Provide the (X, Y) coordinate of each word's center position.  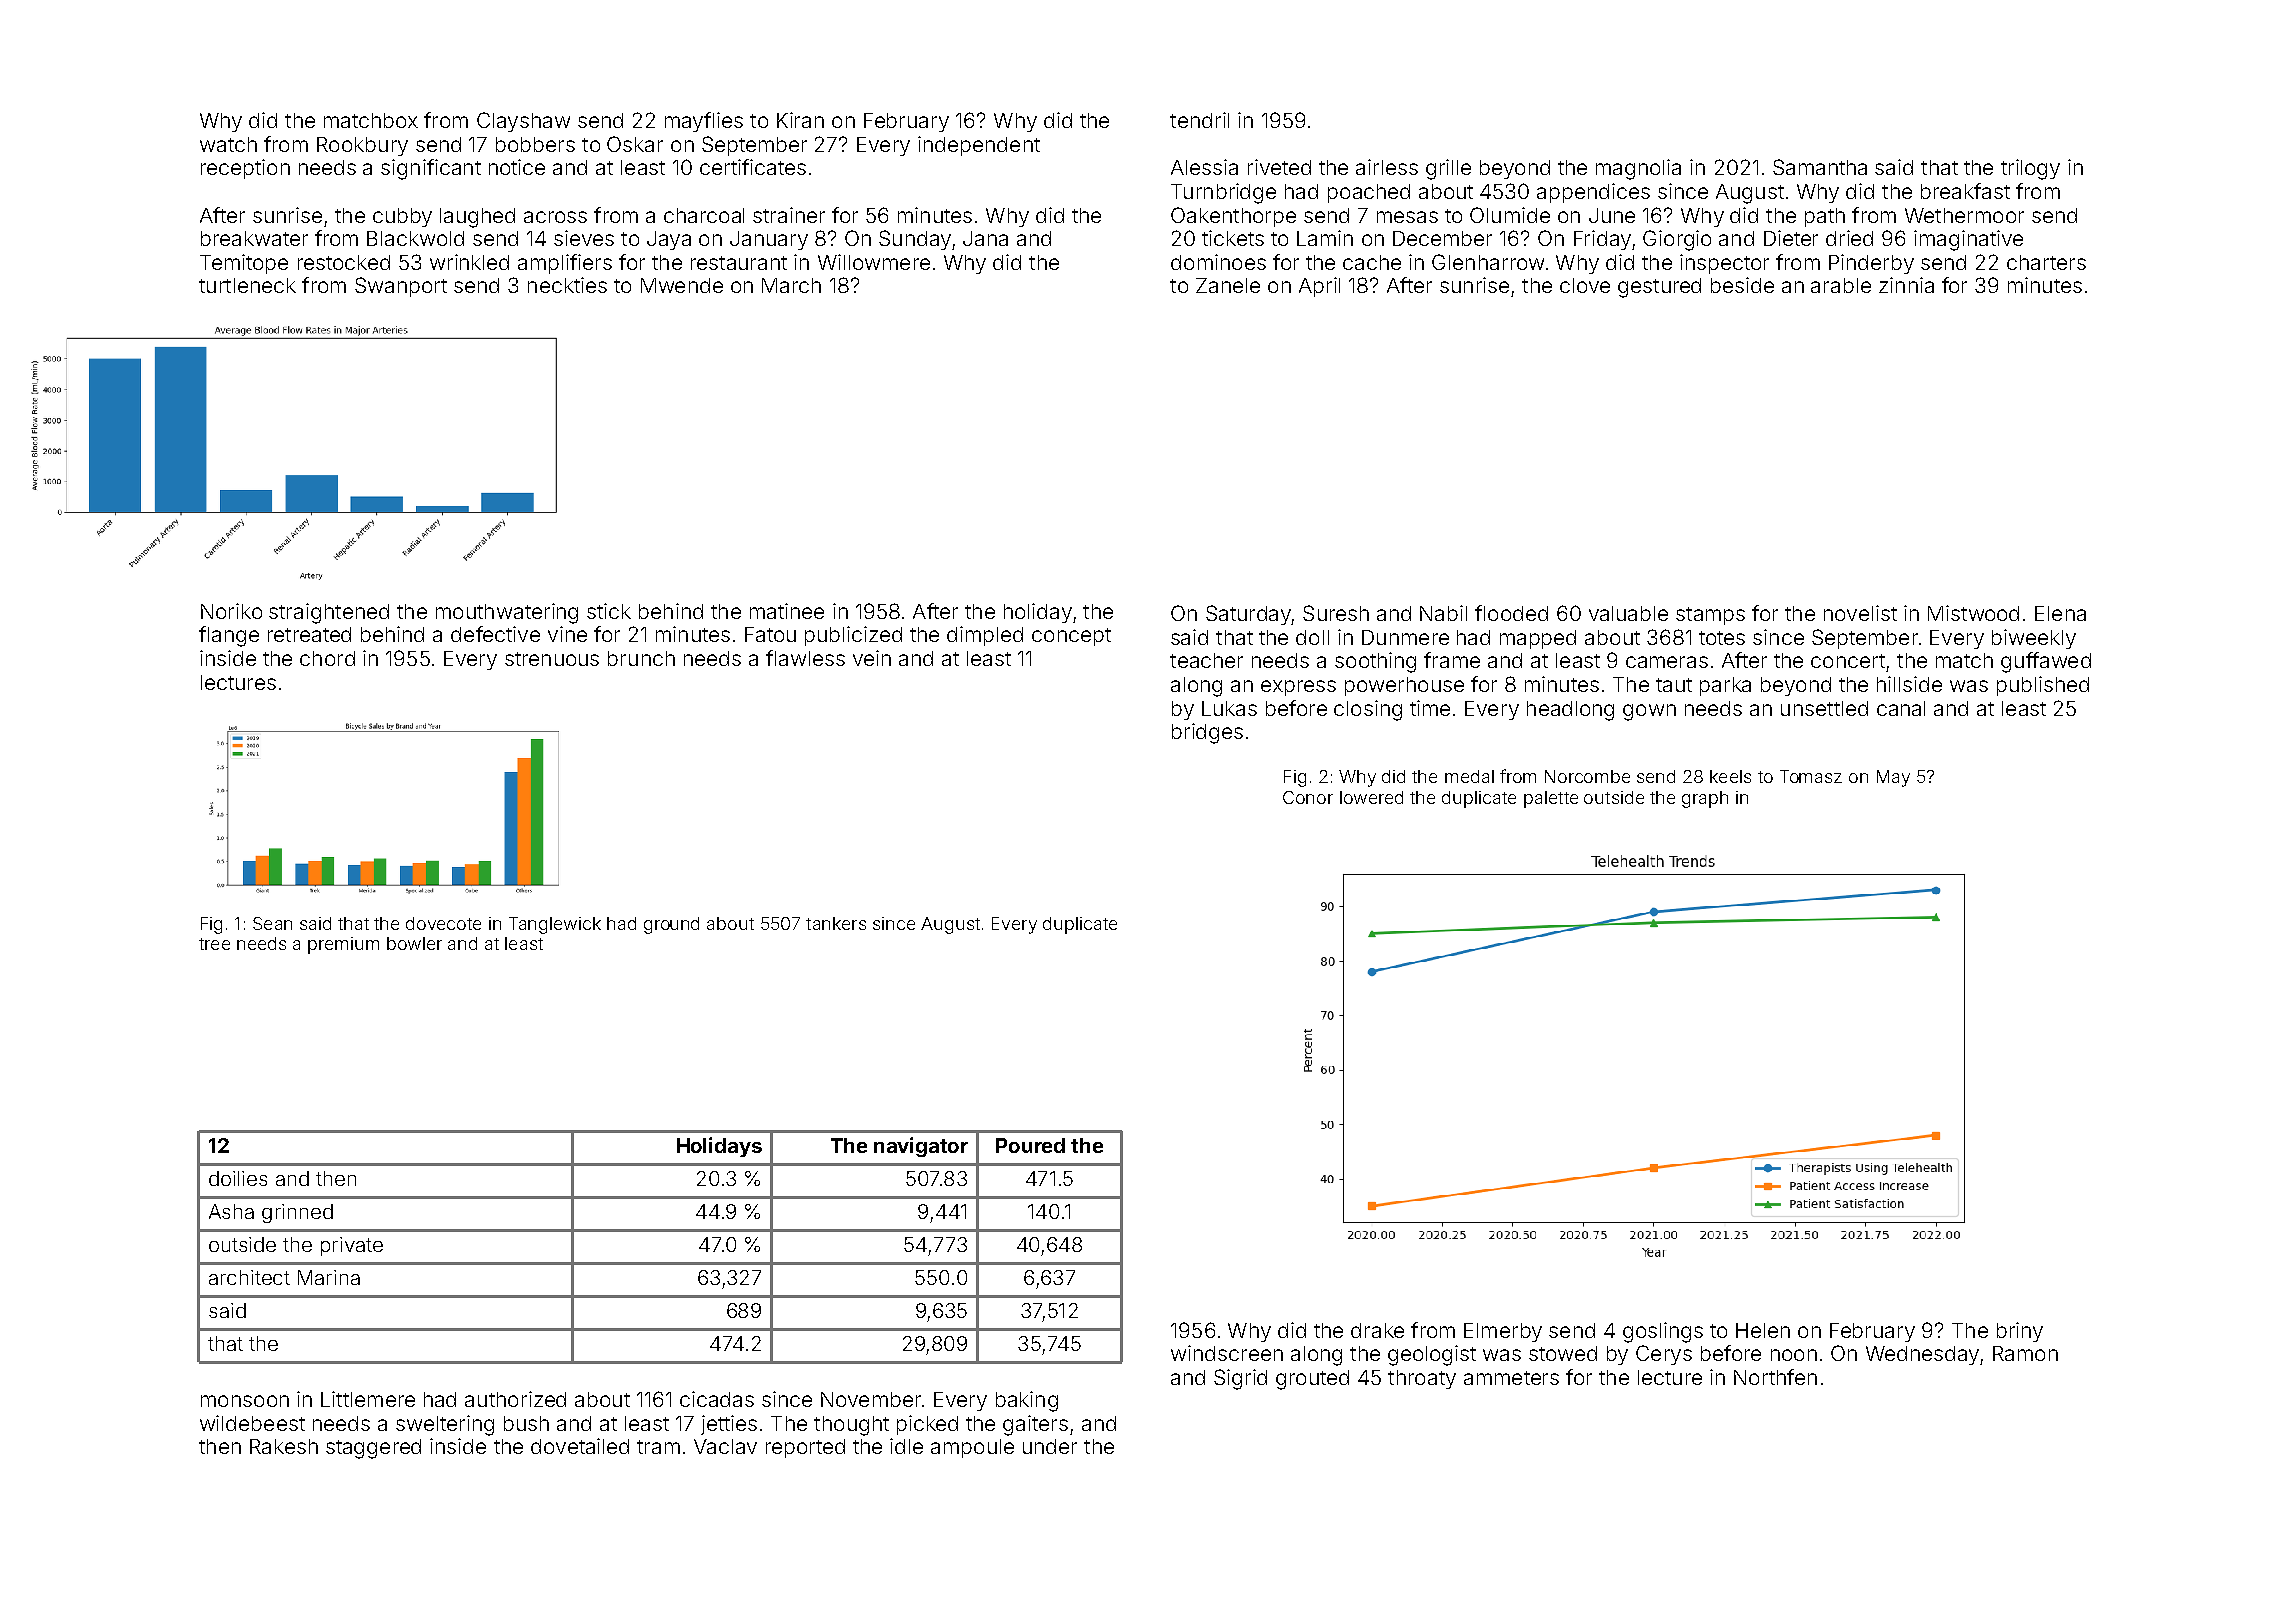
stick (609, 611)
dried (1849, 238)
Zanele (1228, 285)
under (1050, 1446)
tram (658, 1447)
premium (343, 945)
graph (1705, 799)
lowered (1371, 797)
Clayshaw (523, 122)
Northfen (1775, 1377)
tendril (1199, 120)
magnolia (1638, 169)
